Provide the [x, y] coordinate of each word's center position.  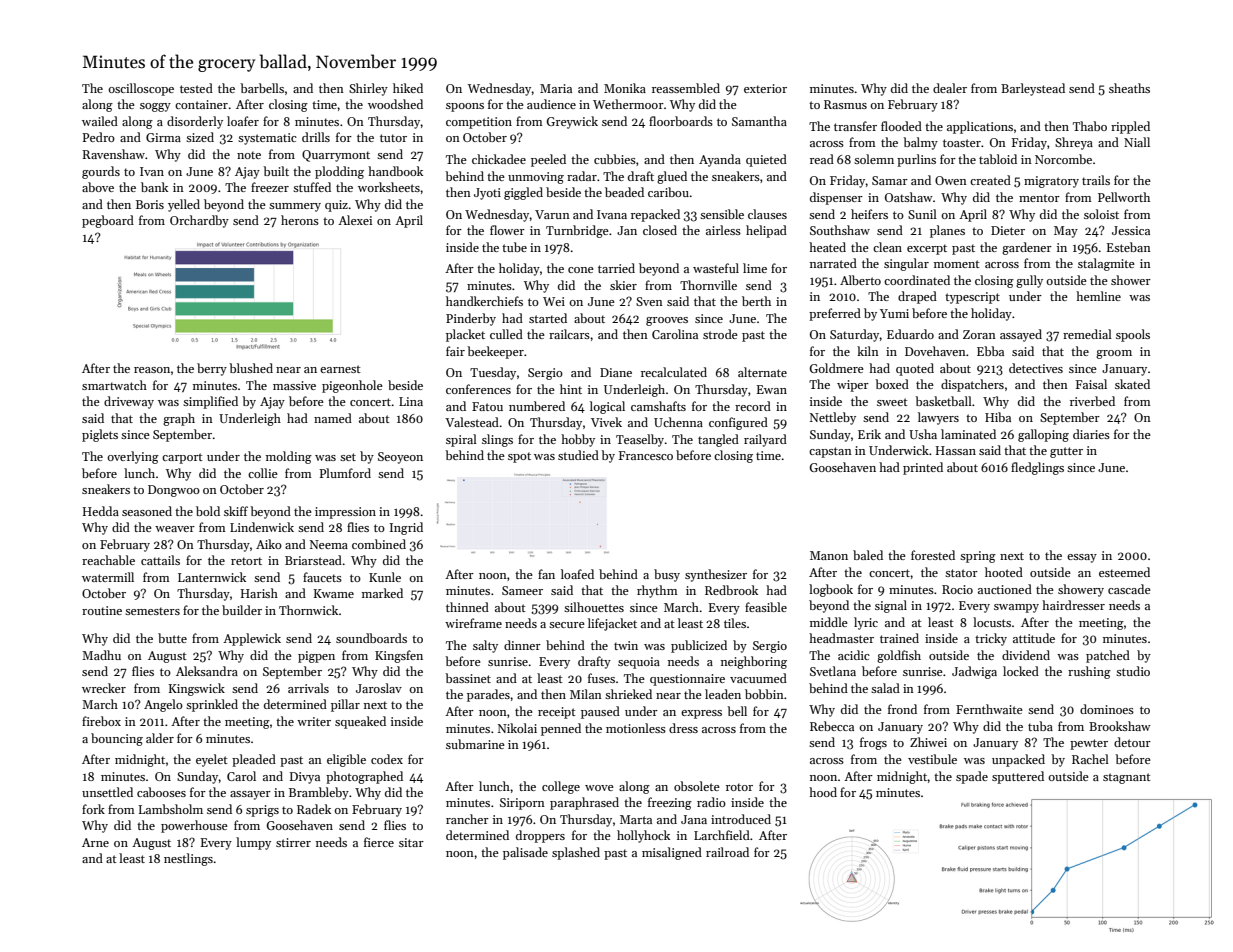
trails [1096, 180]
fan [546, 574]
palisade [525, 853]
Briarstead [313, 560]
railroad [727, 852]
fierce [379, 842]
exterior [765, 88]
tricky [991, 639]
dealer [950, 88]
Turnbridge [577, 231]
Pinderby [471, 319]
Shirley [368, 89]
